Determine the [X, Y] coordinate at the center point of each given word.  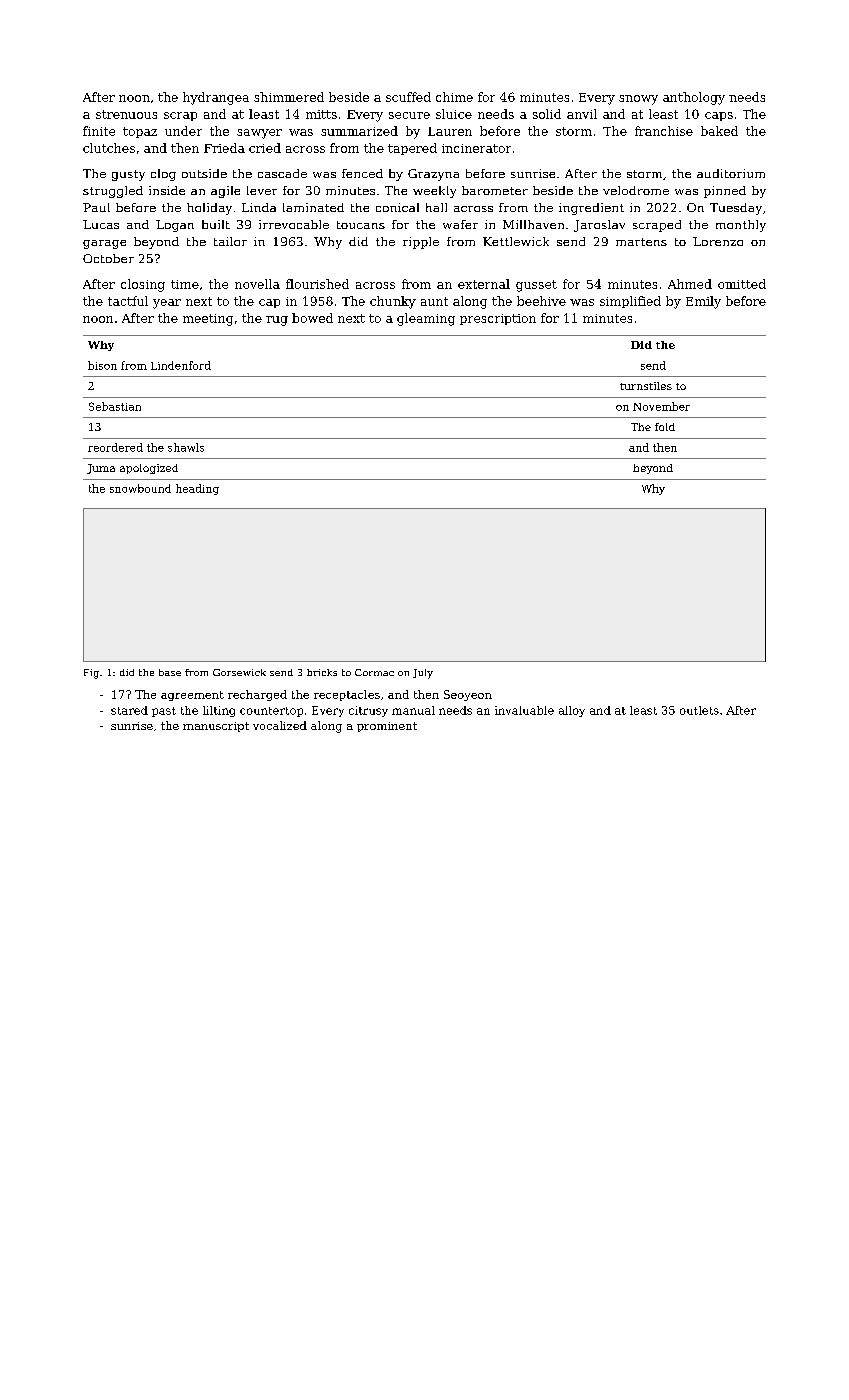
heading [197, 489]
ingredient [591, 209]
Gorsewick [239, 672]
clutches [109, 148]
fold [665, 427]
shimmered [289, 97]
